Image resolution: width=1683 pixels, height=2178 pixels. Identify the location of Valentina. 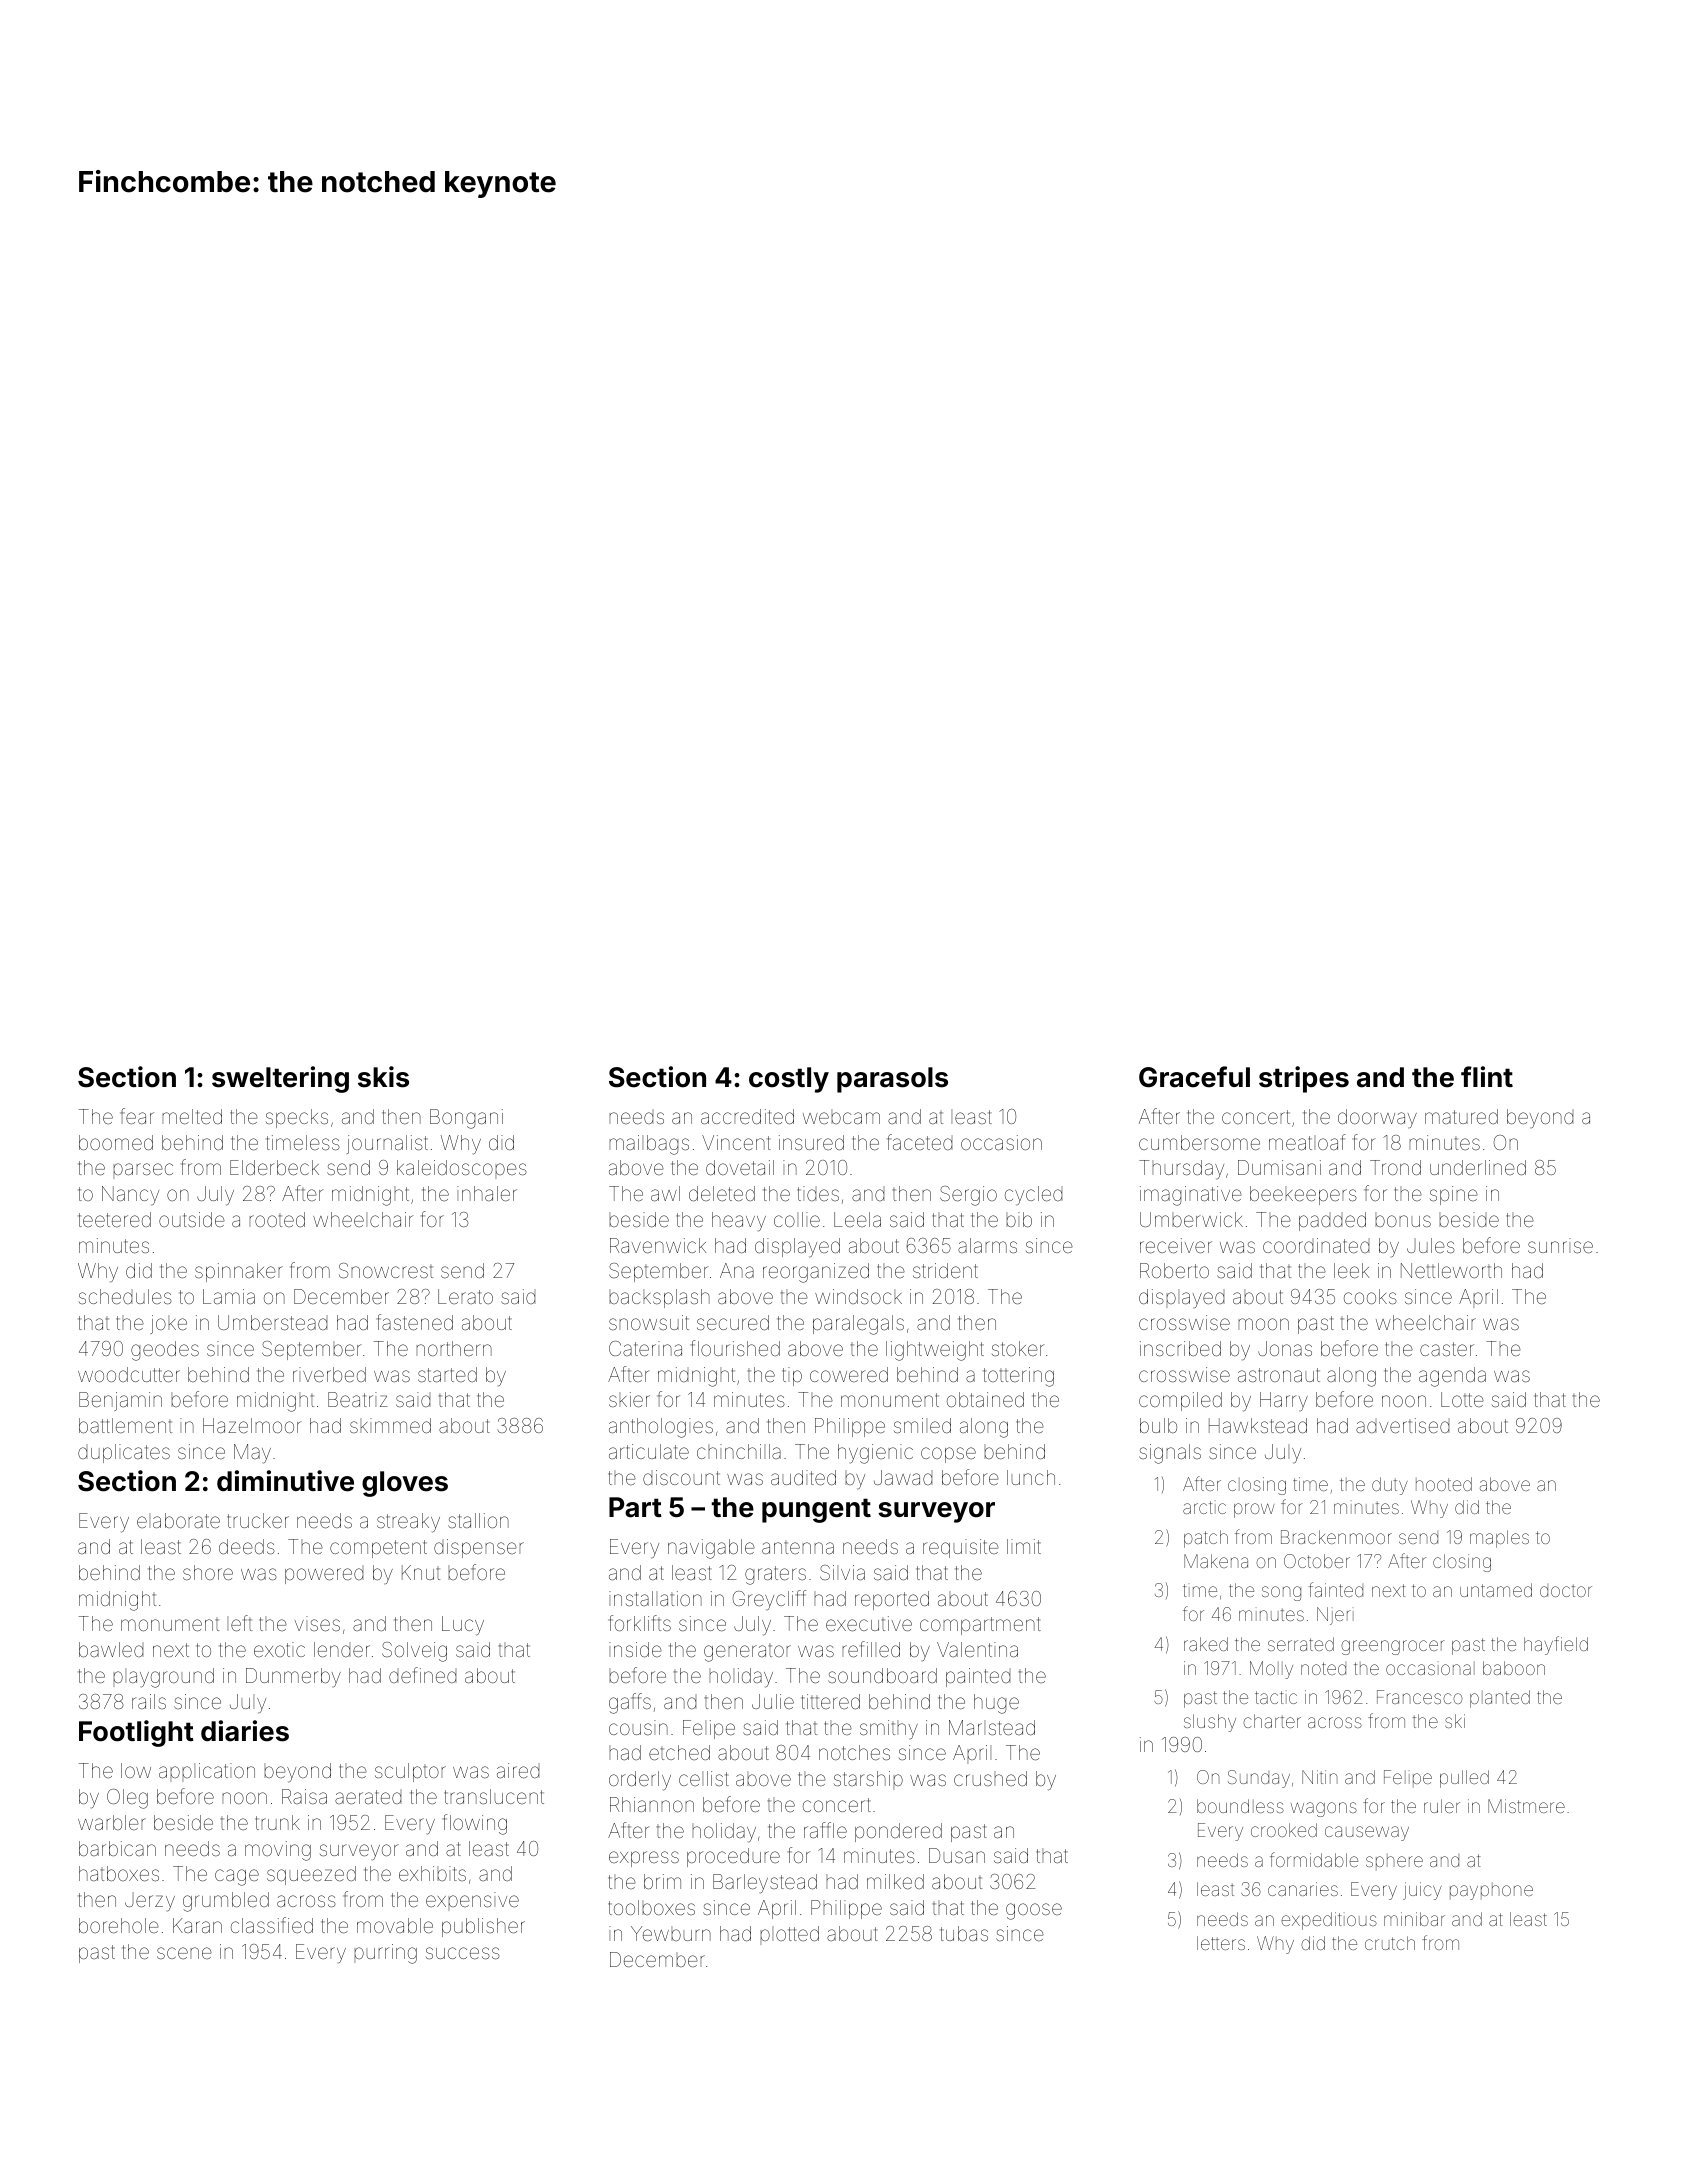
(977, 1649).
